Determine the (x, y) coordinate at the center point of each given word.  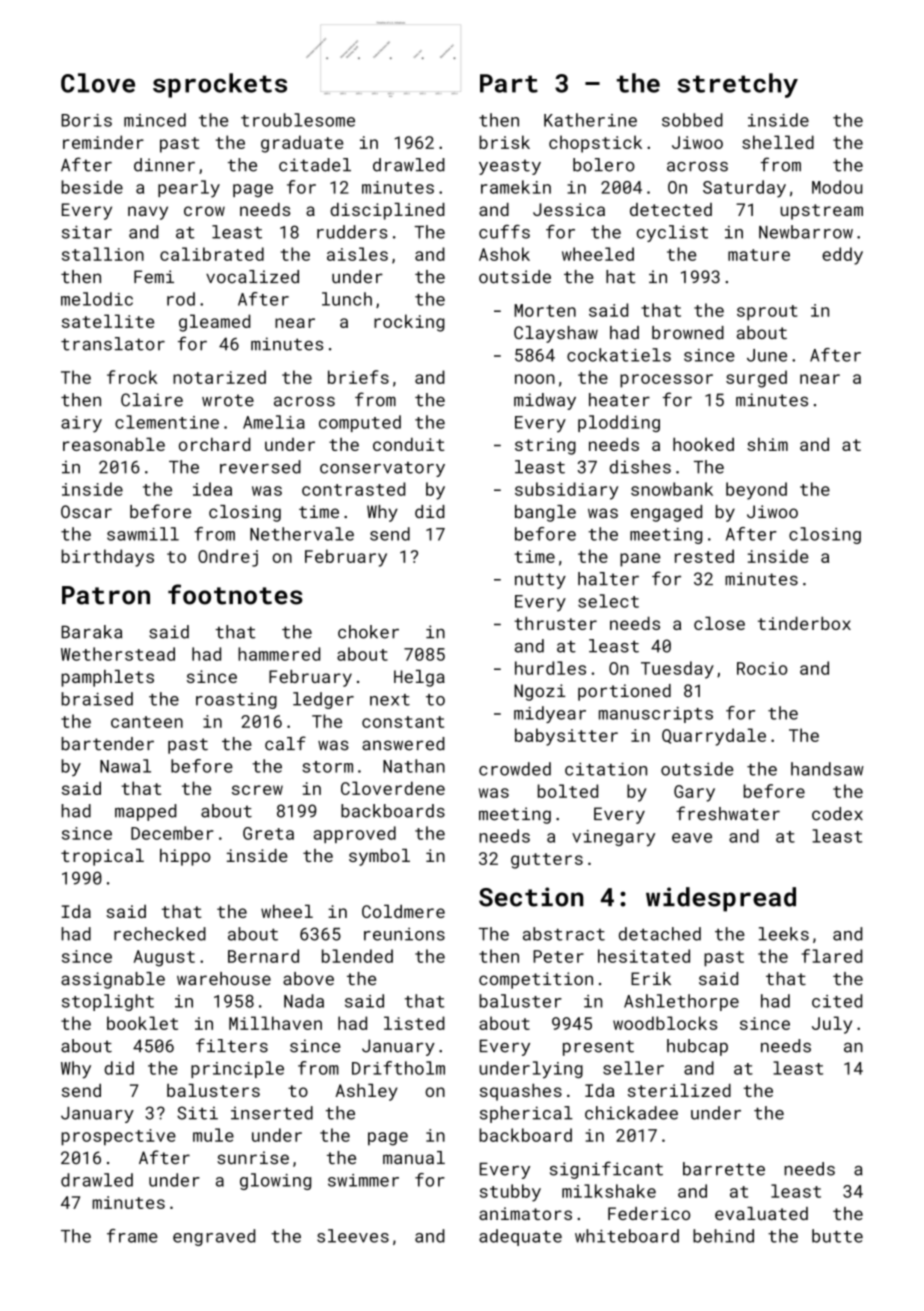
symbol (379, 857)
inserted (272, 1113)
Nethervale (302, 534)
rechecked (160, 934)
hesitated (644, 956)
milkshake (609, 1191)
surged (756, 379)
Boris (86, 120)
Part (509, 83)
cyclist (672, 233)
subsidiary (567, 491)
